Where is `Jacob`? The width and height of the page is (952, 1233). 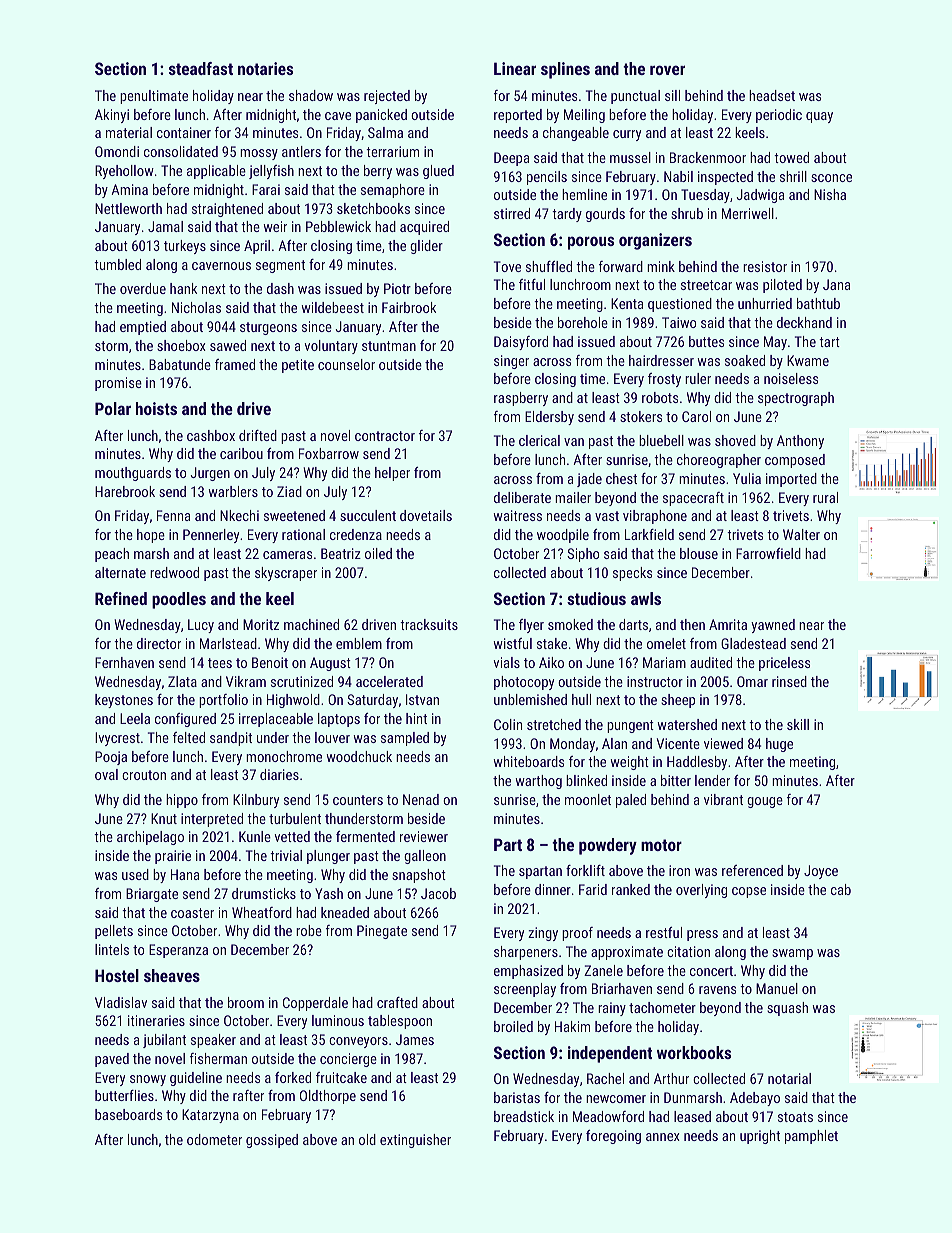 Jacob is located at coordinates (438, 893).
